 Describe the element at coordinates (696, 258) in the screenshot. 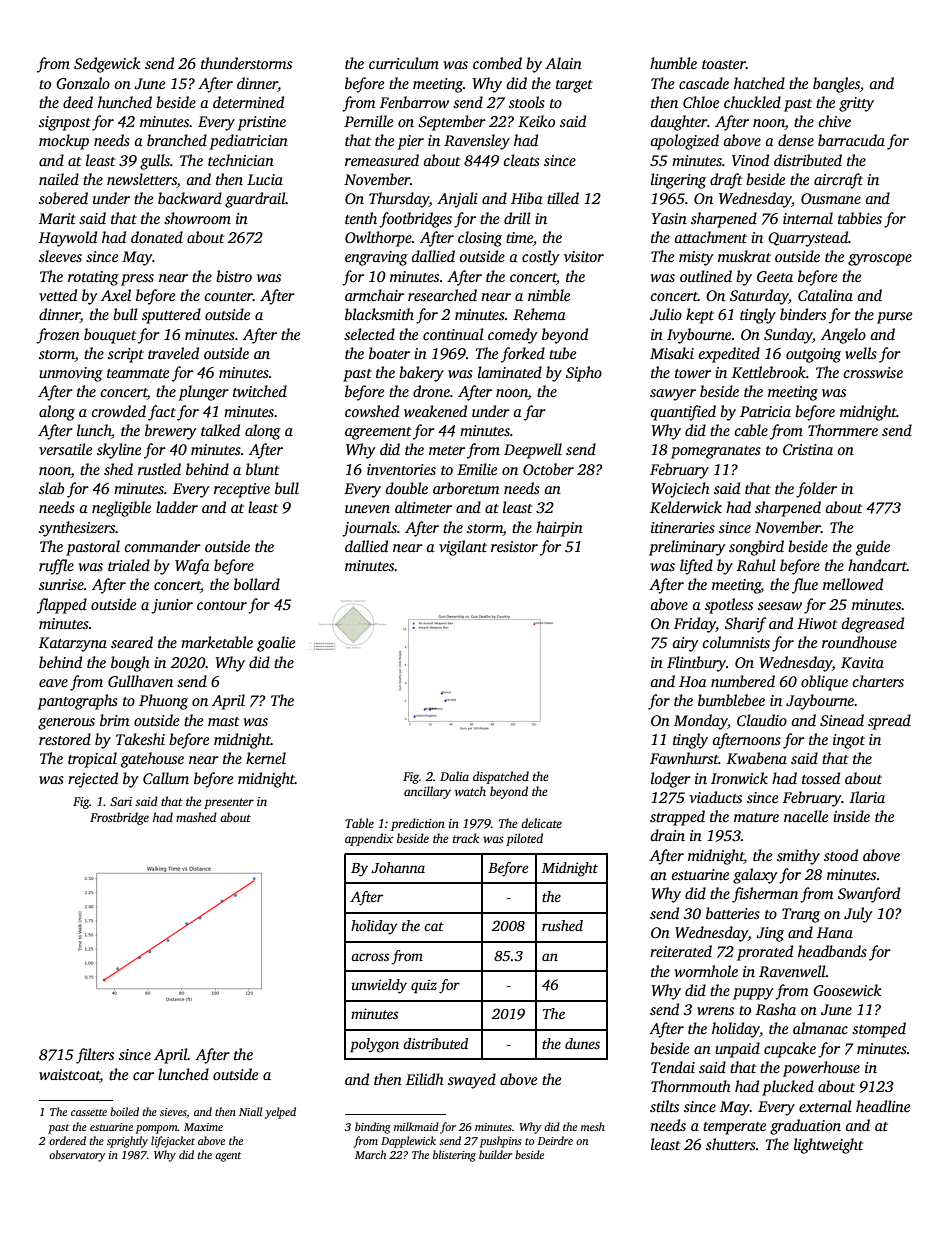

I see `misty` at that location.
